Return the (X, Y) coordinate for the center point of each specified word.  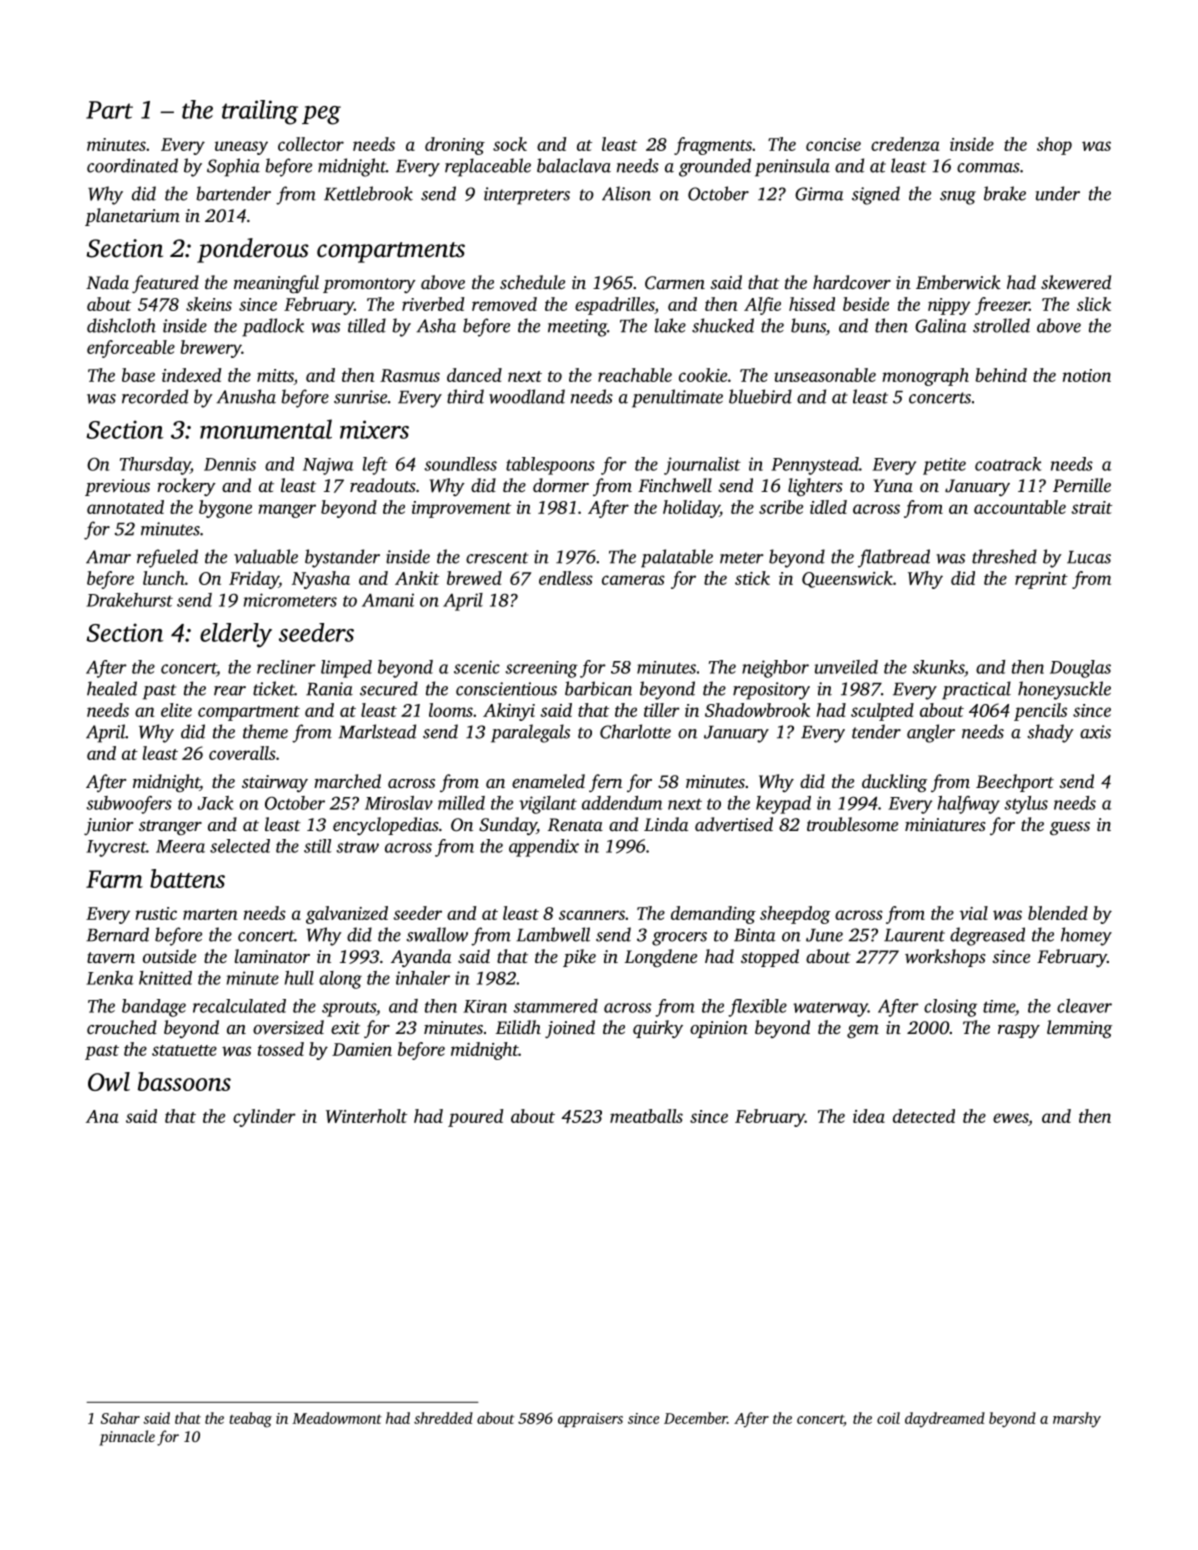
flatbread (894, 558)
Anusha (246, 396)
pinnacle (127, 1438)
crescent (497, 558)
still (317, 846)
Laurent (914, 935)
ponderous (253, 250)
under (1058, 193)
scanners (592, 915)
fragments (713, 146)
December (695, 1418)
